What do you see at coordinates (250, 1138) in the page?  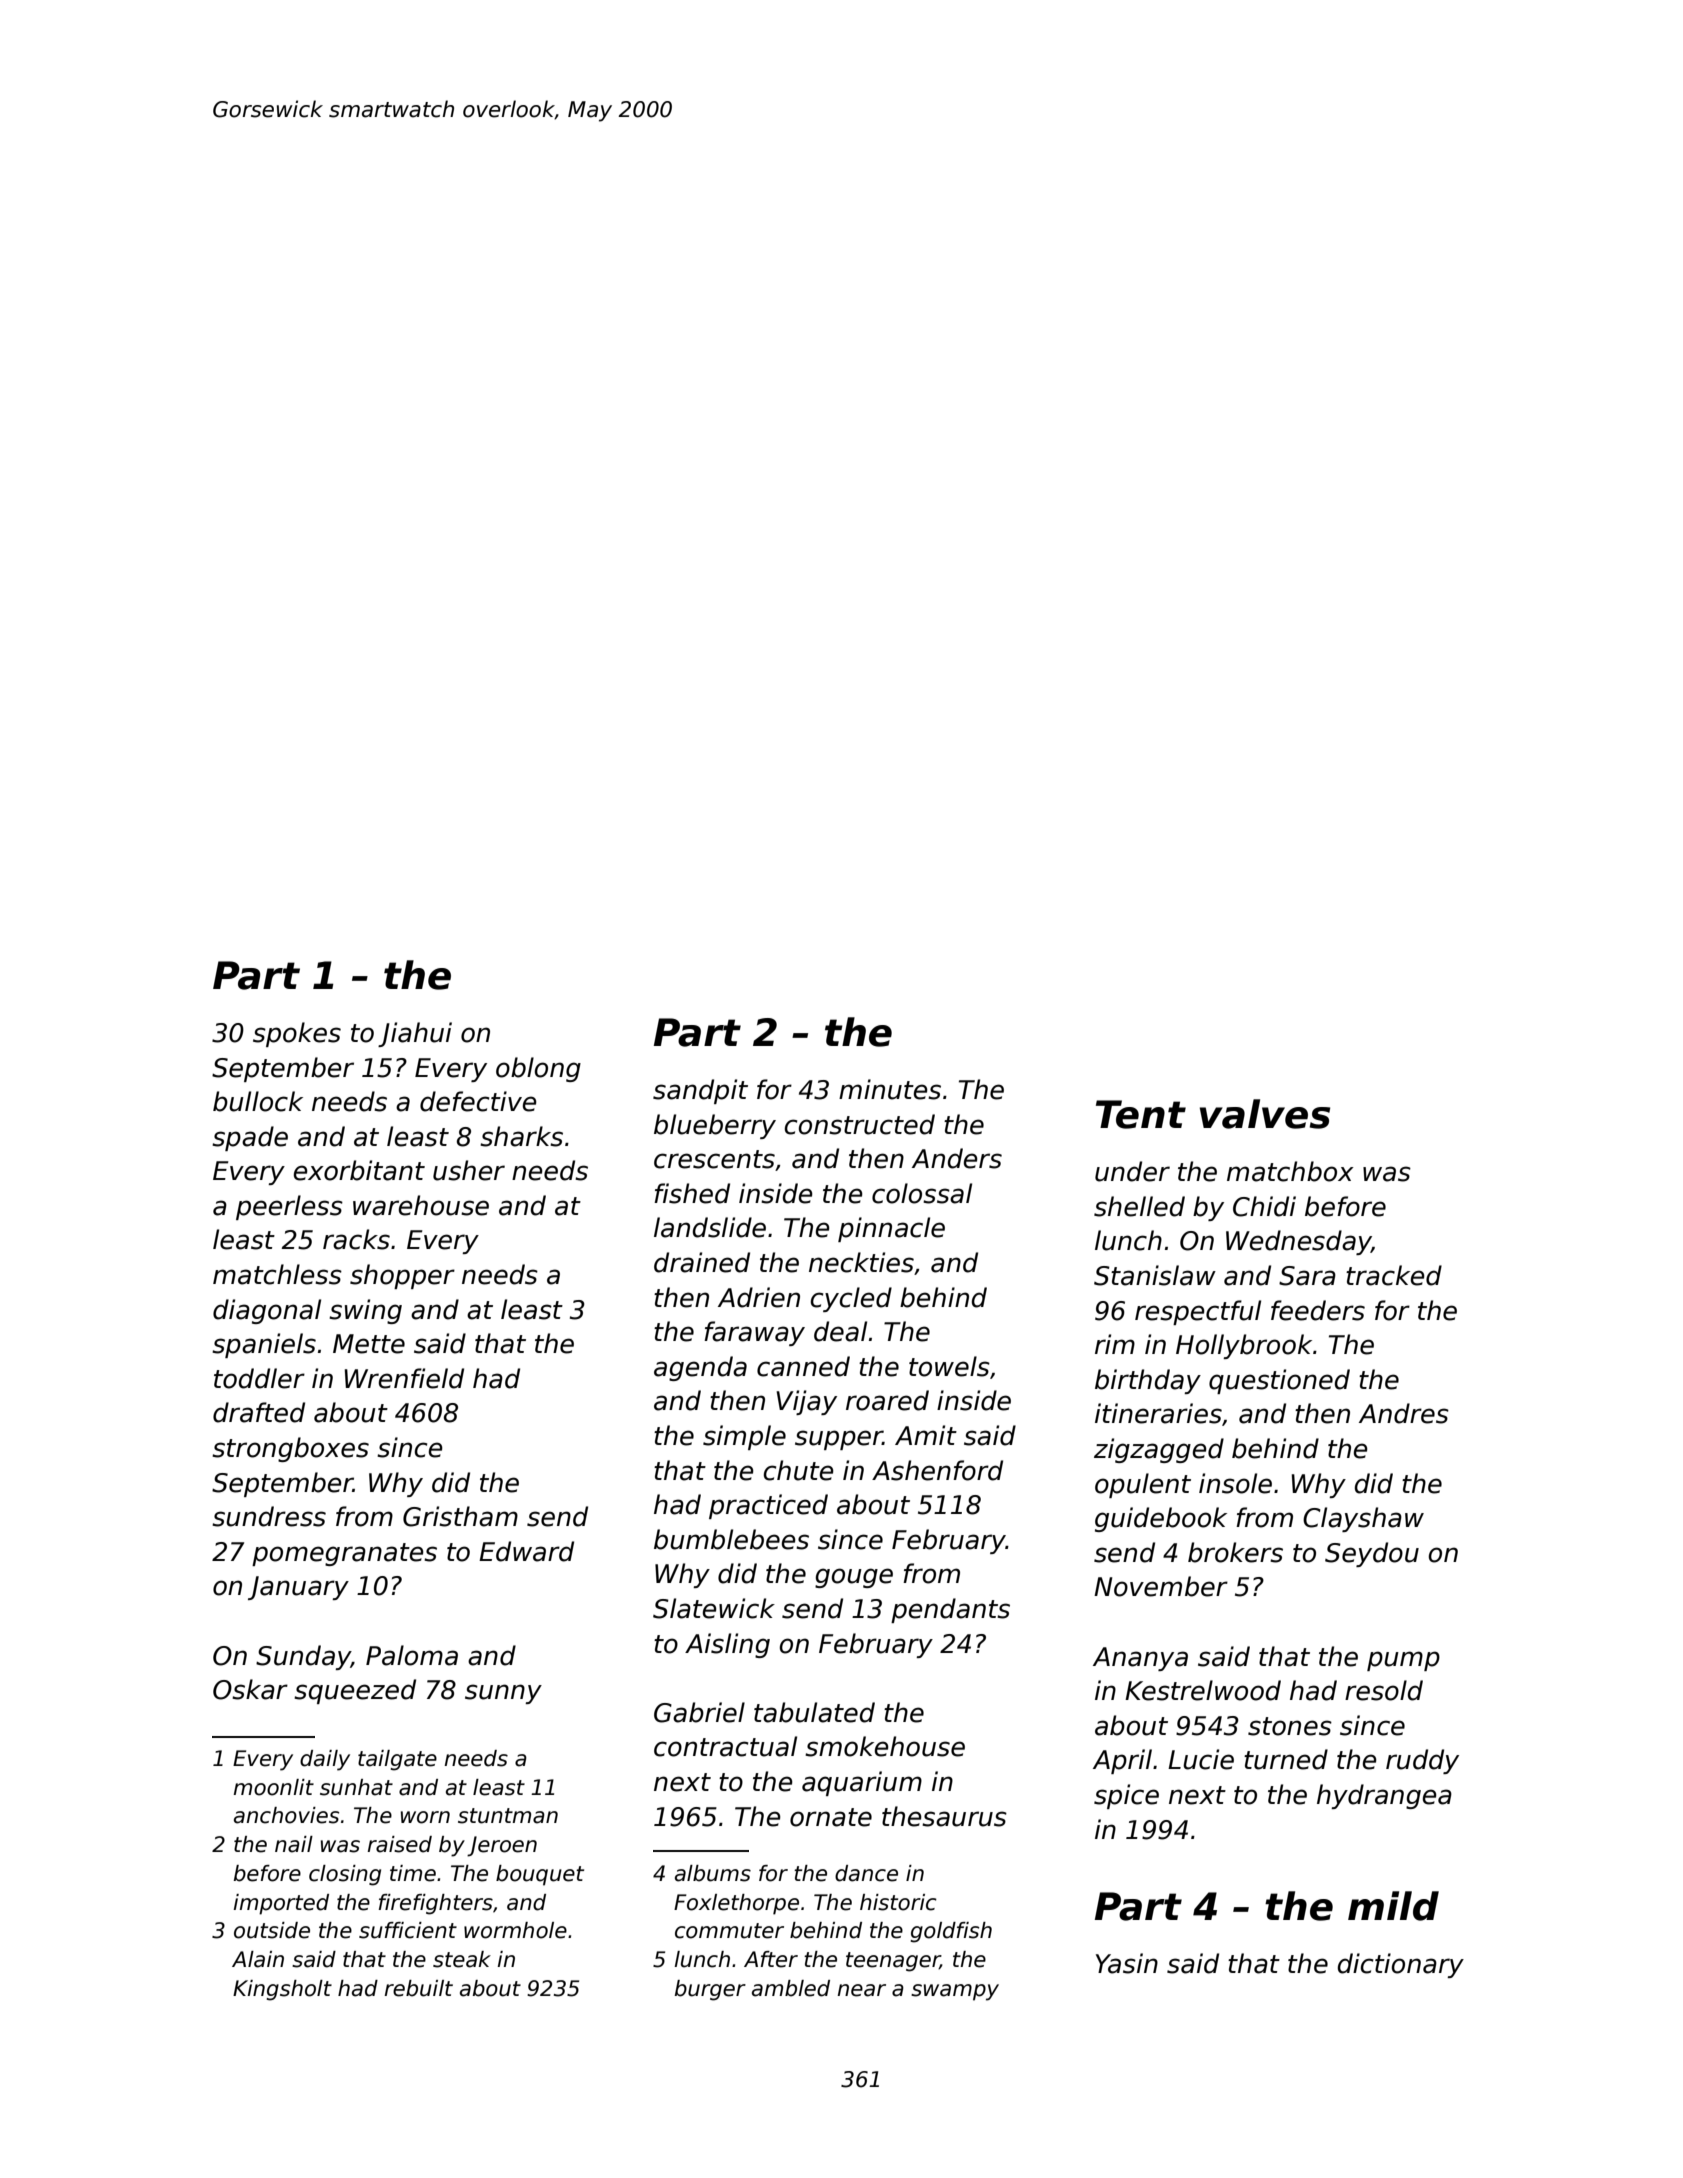 I see `spade` at bounding box center [250, 1138].
